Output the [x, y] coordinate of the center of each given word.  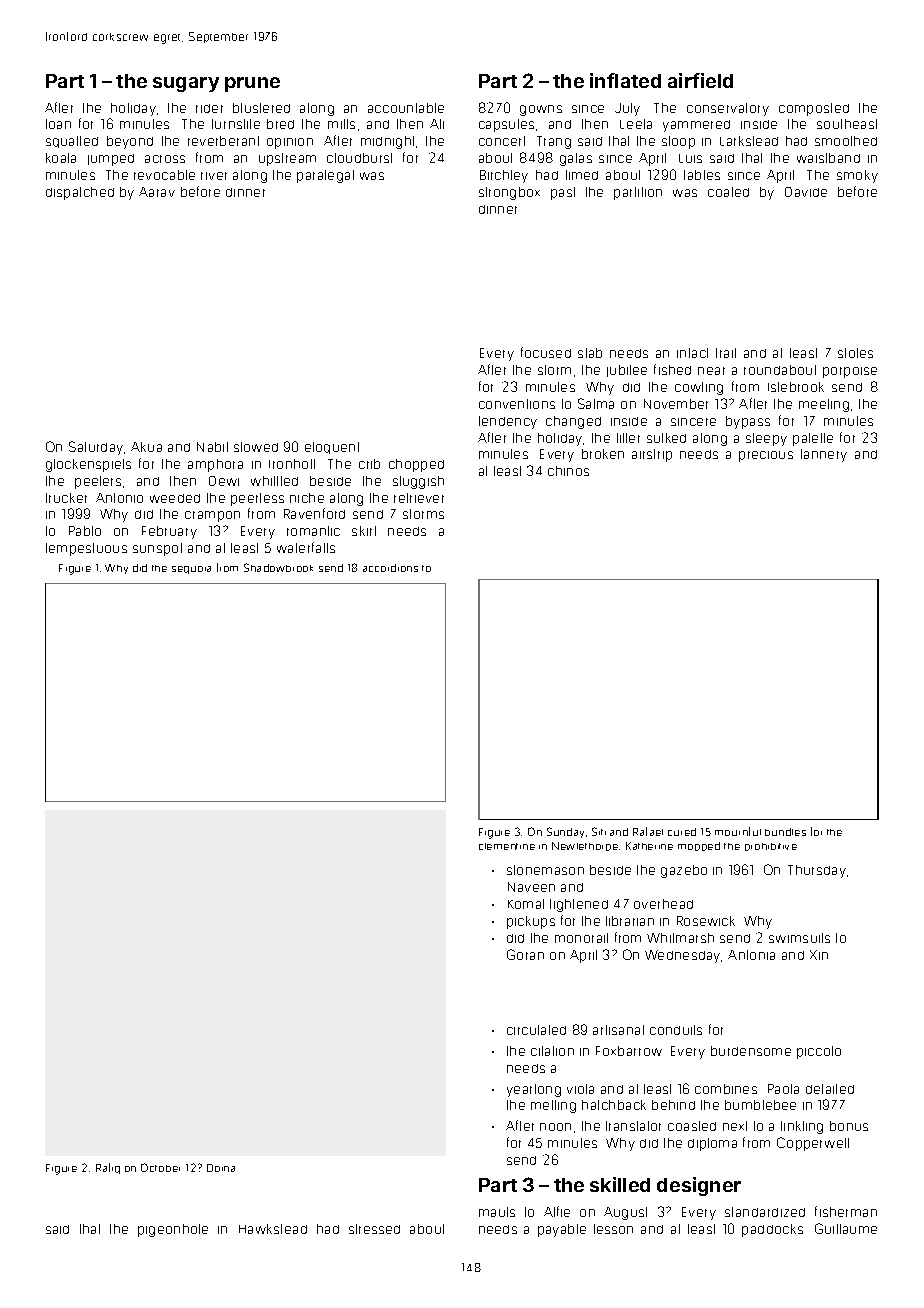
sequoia [191, 570]
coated [728, 192]
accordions [390, 568]
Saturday [96, 448]
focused [546, 352]
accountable [406, 108]
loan [58, 124]
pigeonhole [173, 1230]
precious [766, 456]
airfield [700, 80]
